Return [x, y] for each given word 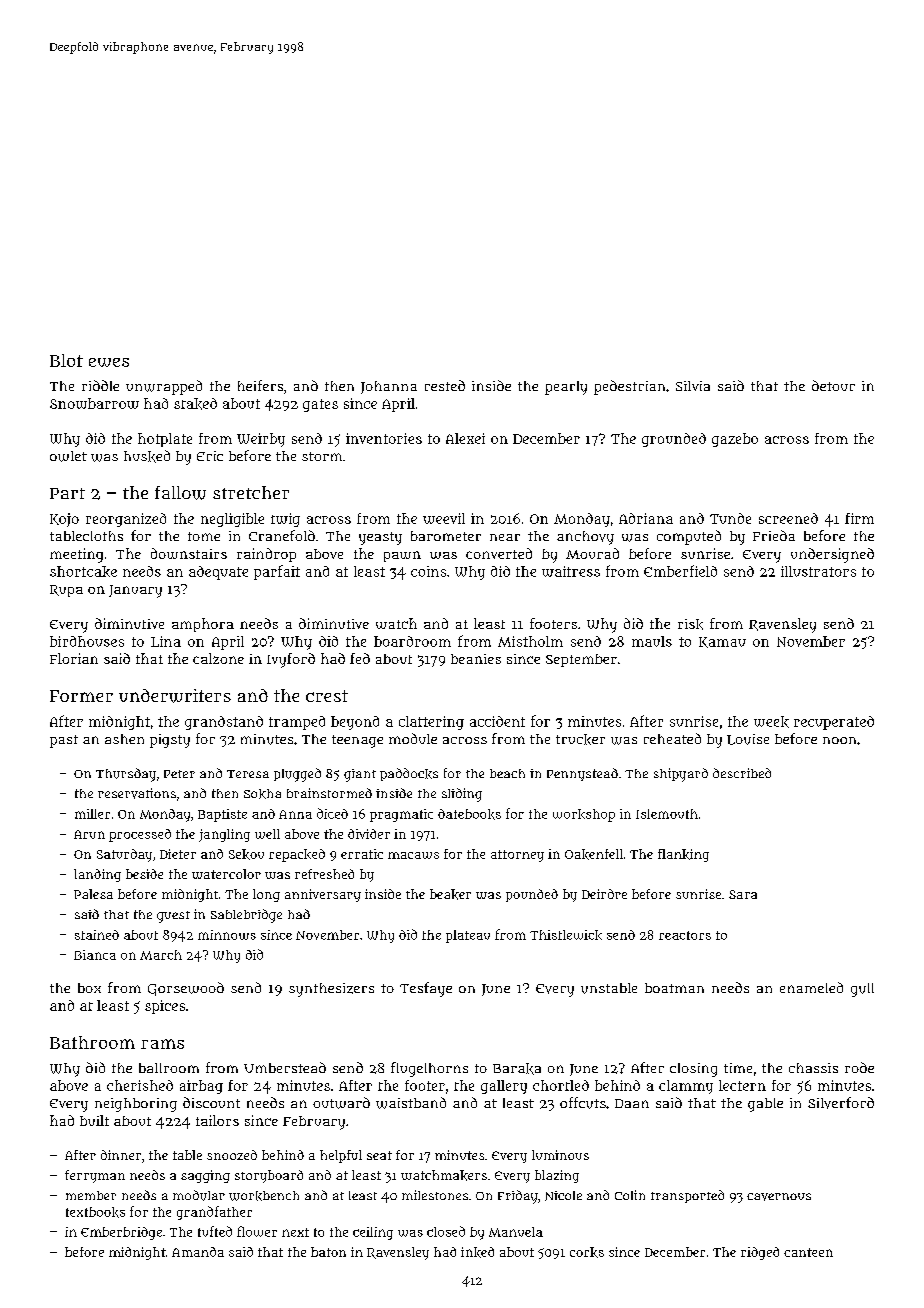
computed [689, 537]
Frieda [774, 535]
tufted [215, 1231]
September [581, 660]
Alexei [465, 438]
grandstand [224, 723]
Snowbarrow [94, 403]
